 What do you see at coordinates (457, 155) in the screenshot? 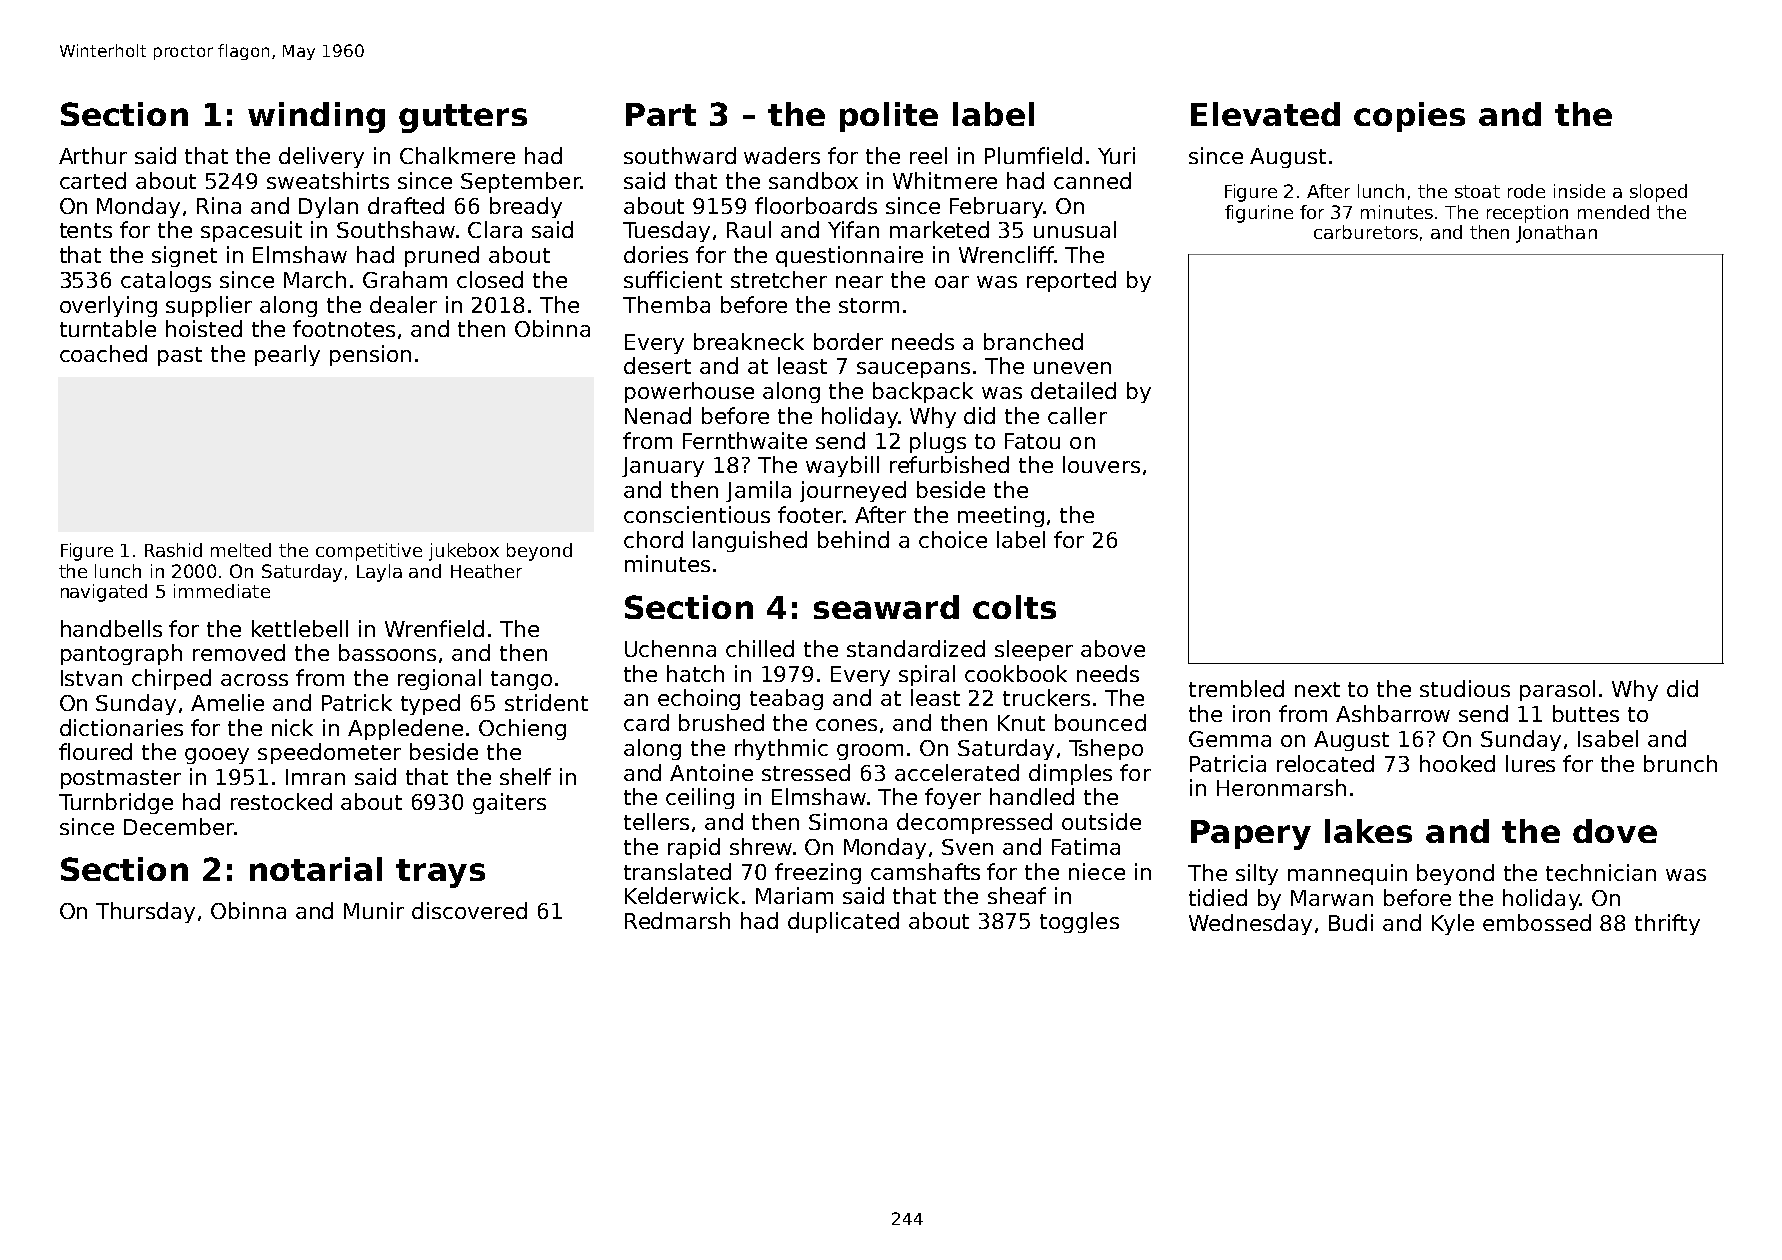
I see `Chalkmere` at bounding box center [457, 155].
